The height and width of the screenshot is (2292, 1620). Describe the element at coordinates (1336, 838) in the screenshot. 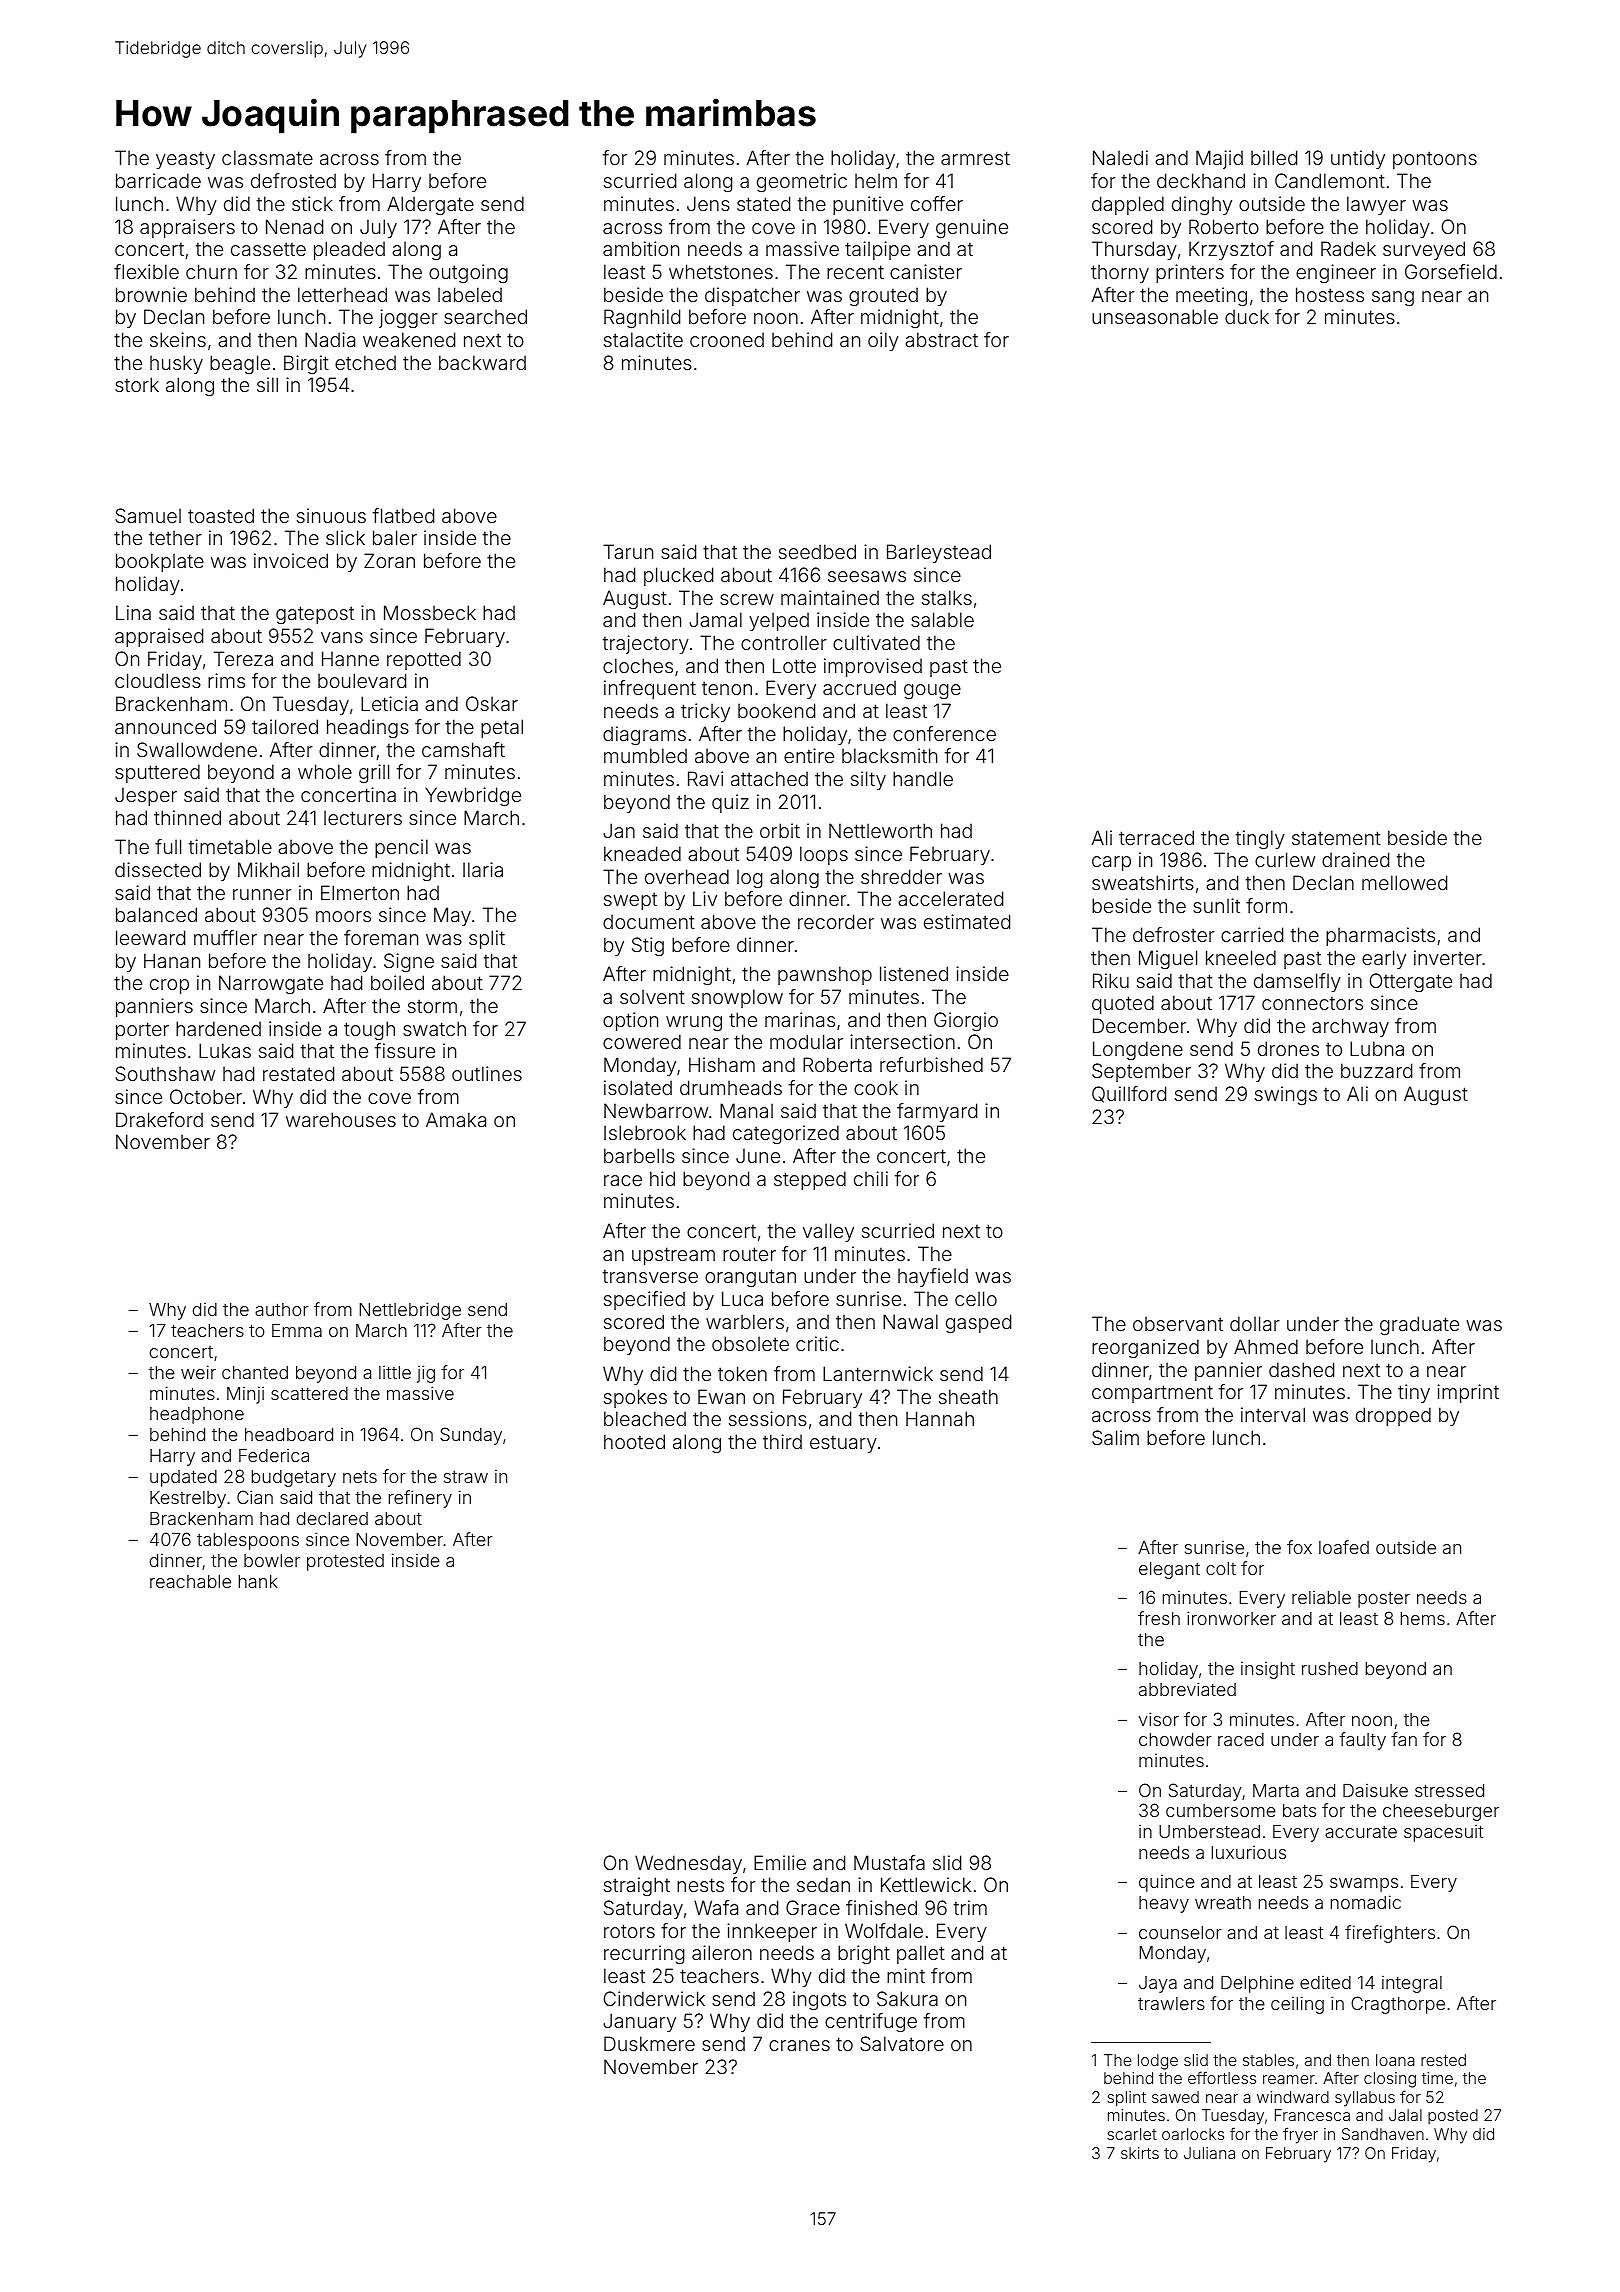

I see `statement` at that location.
